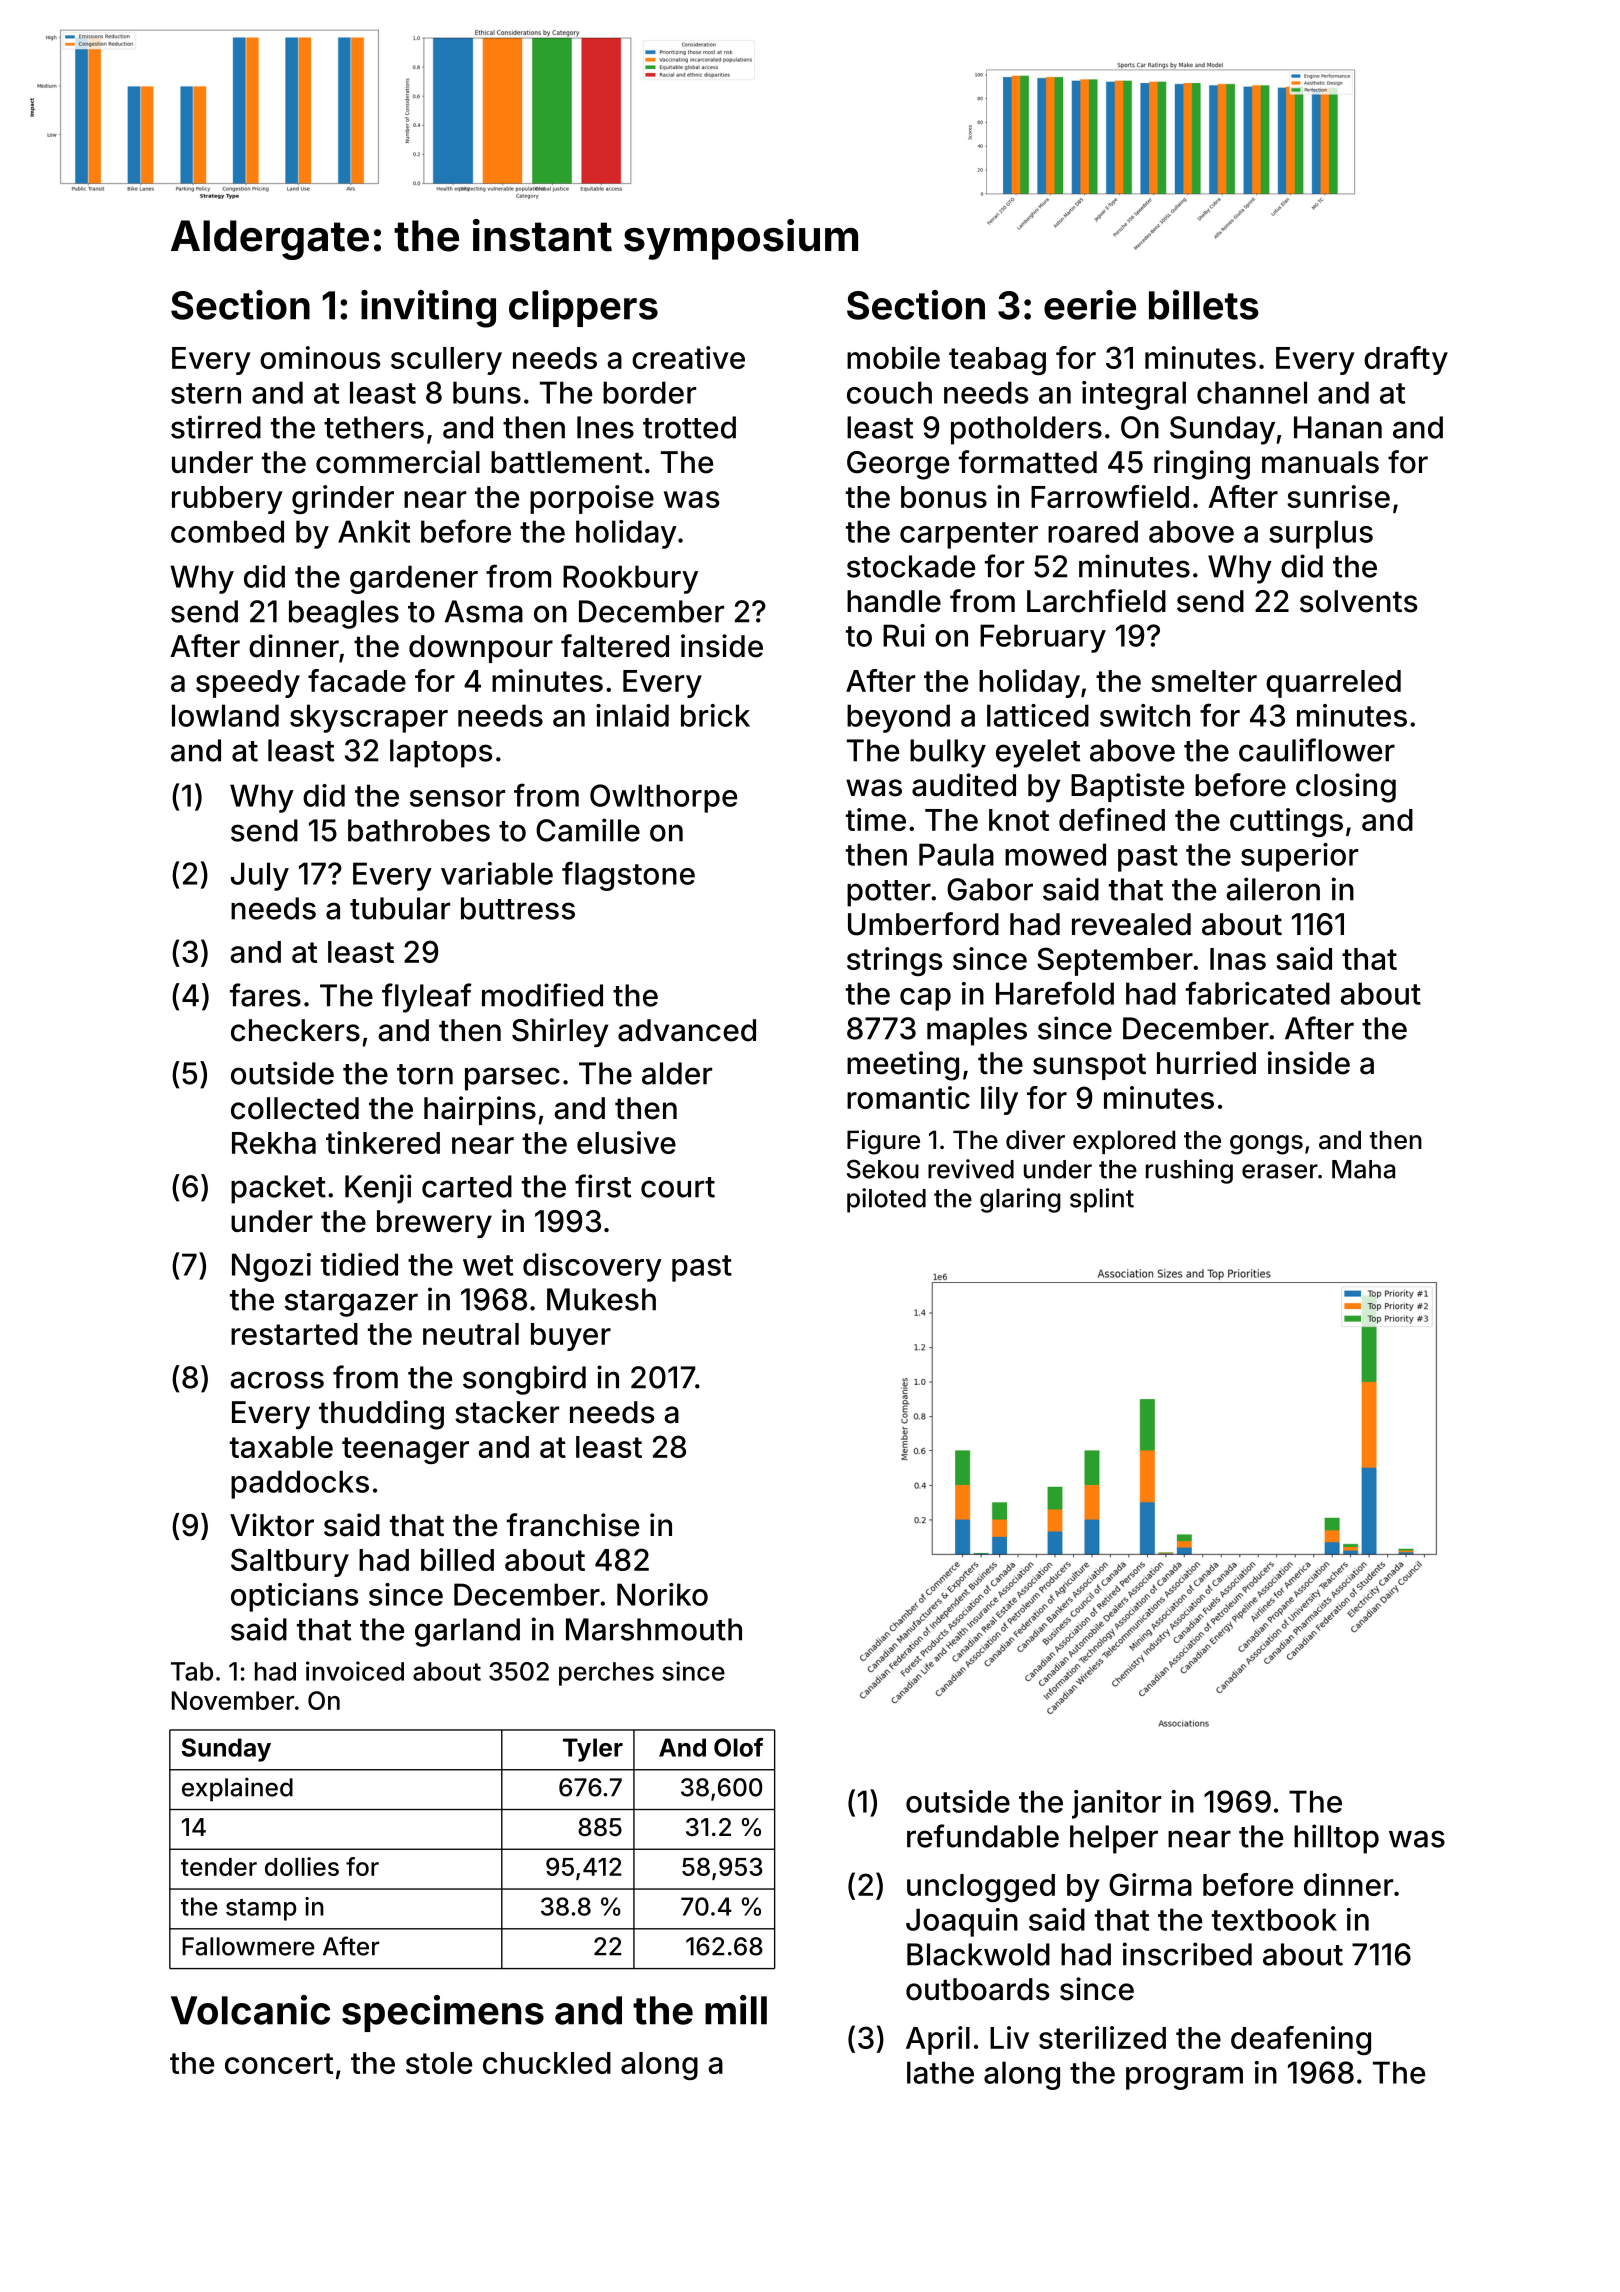  What do you see at coordinates (439, 2063) in the document?
I see `stole` at bounding box center [439, 2063].
